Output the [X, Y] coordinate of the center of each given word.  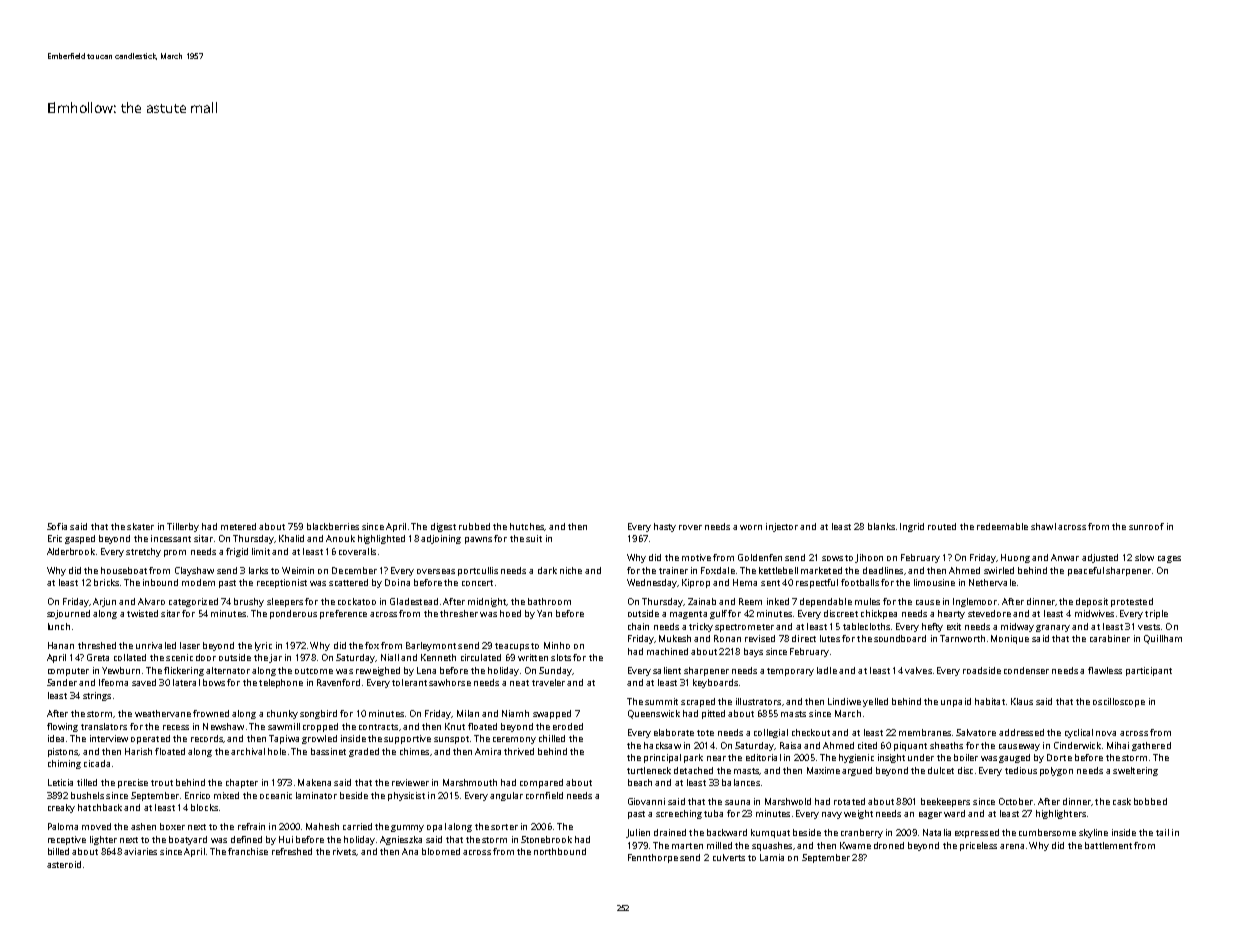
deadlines [883, 570]
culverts [729, 857]
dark [547, 570]
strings [97, 696]
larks [258, 570]
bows [214, 682]
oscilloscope [1119, 702]
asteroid [64, 864]
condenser [1026, 670]
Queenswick [654, 714]
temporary [790, 672]
